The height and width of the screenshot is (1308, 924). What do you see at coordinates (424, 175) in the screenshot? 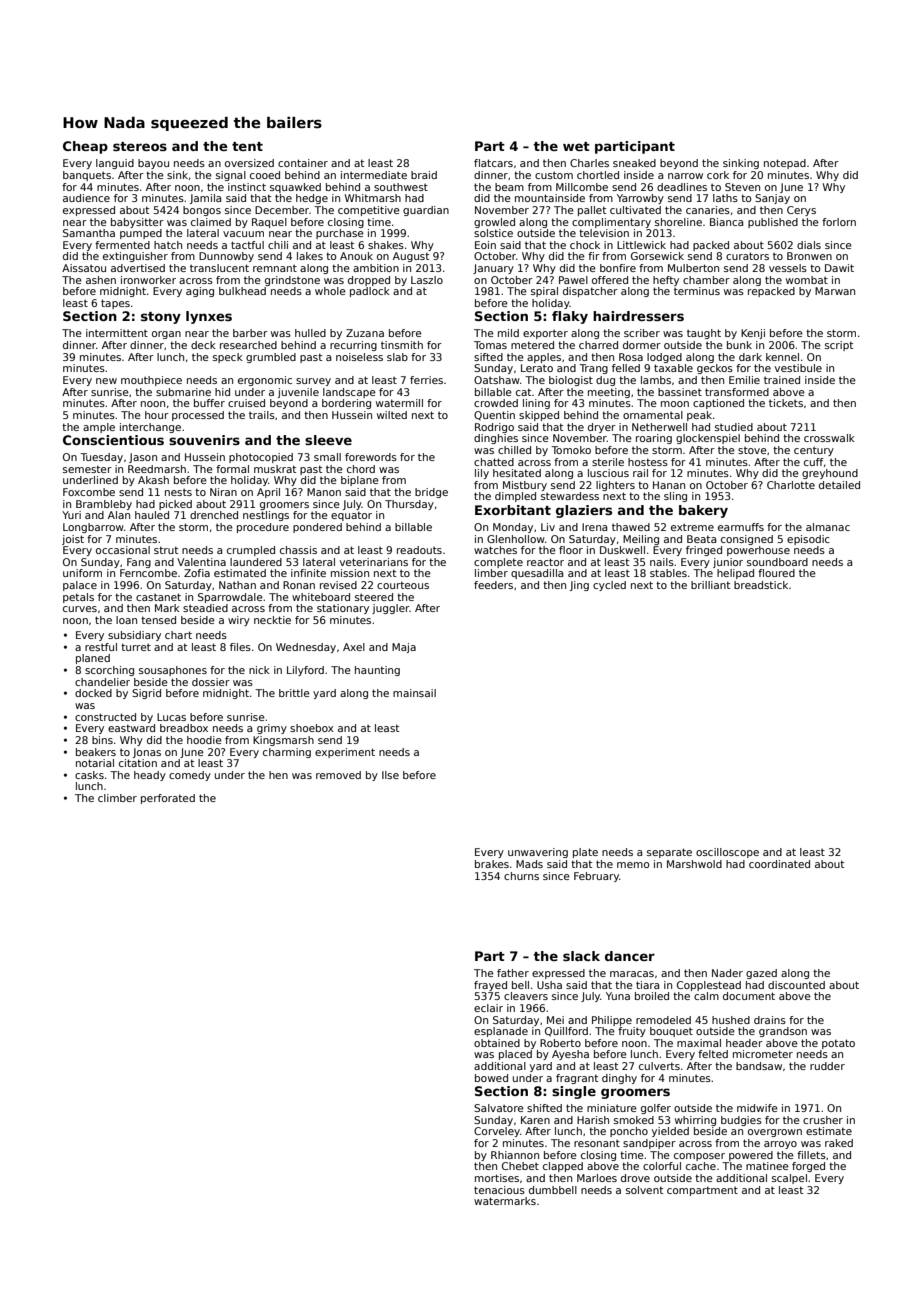
I see `braid` at bounding box center [424, 175].
